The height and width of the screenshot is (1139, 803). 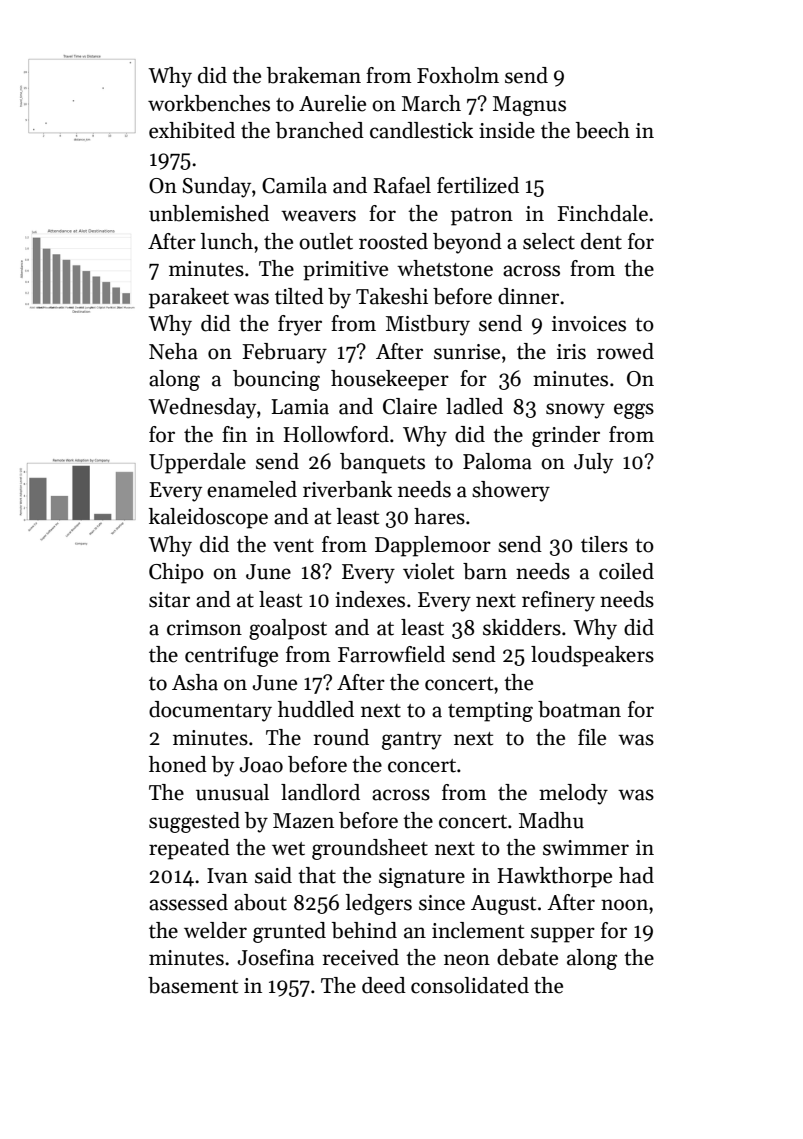 I want to click on noon, so click(x=624, y=905).
